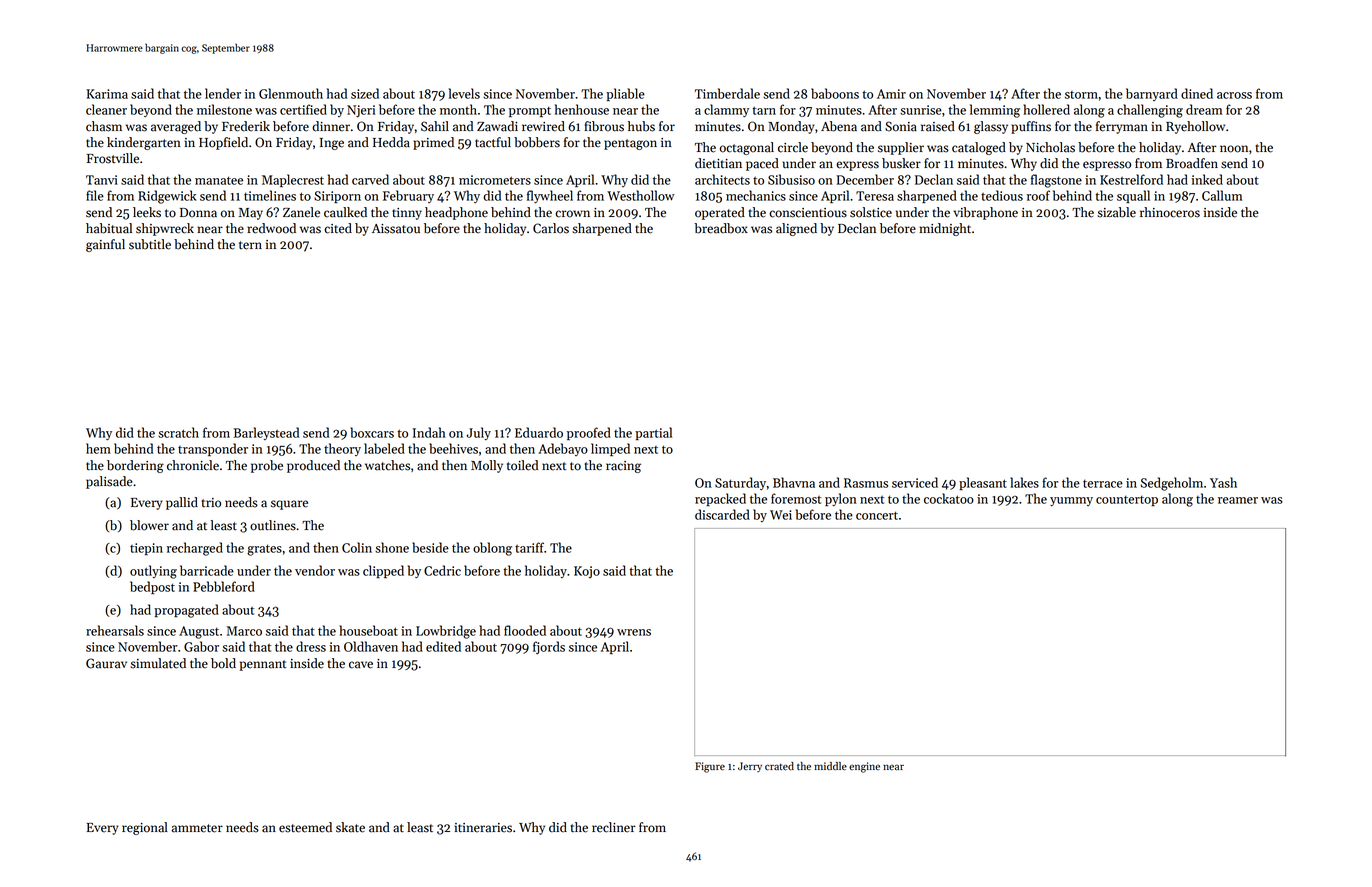 This screenshot has width=1372, height=887. Describe the element at coordinates (835, 93) in the screenshot. I see `baboons` at that location.
